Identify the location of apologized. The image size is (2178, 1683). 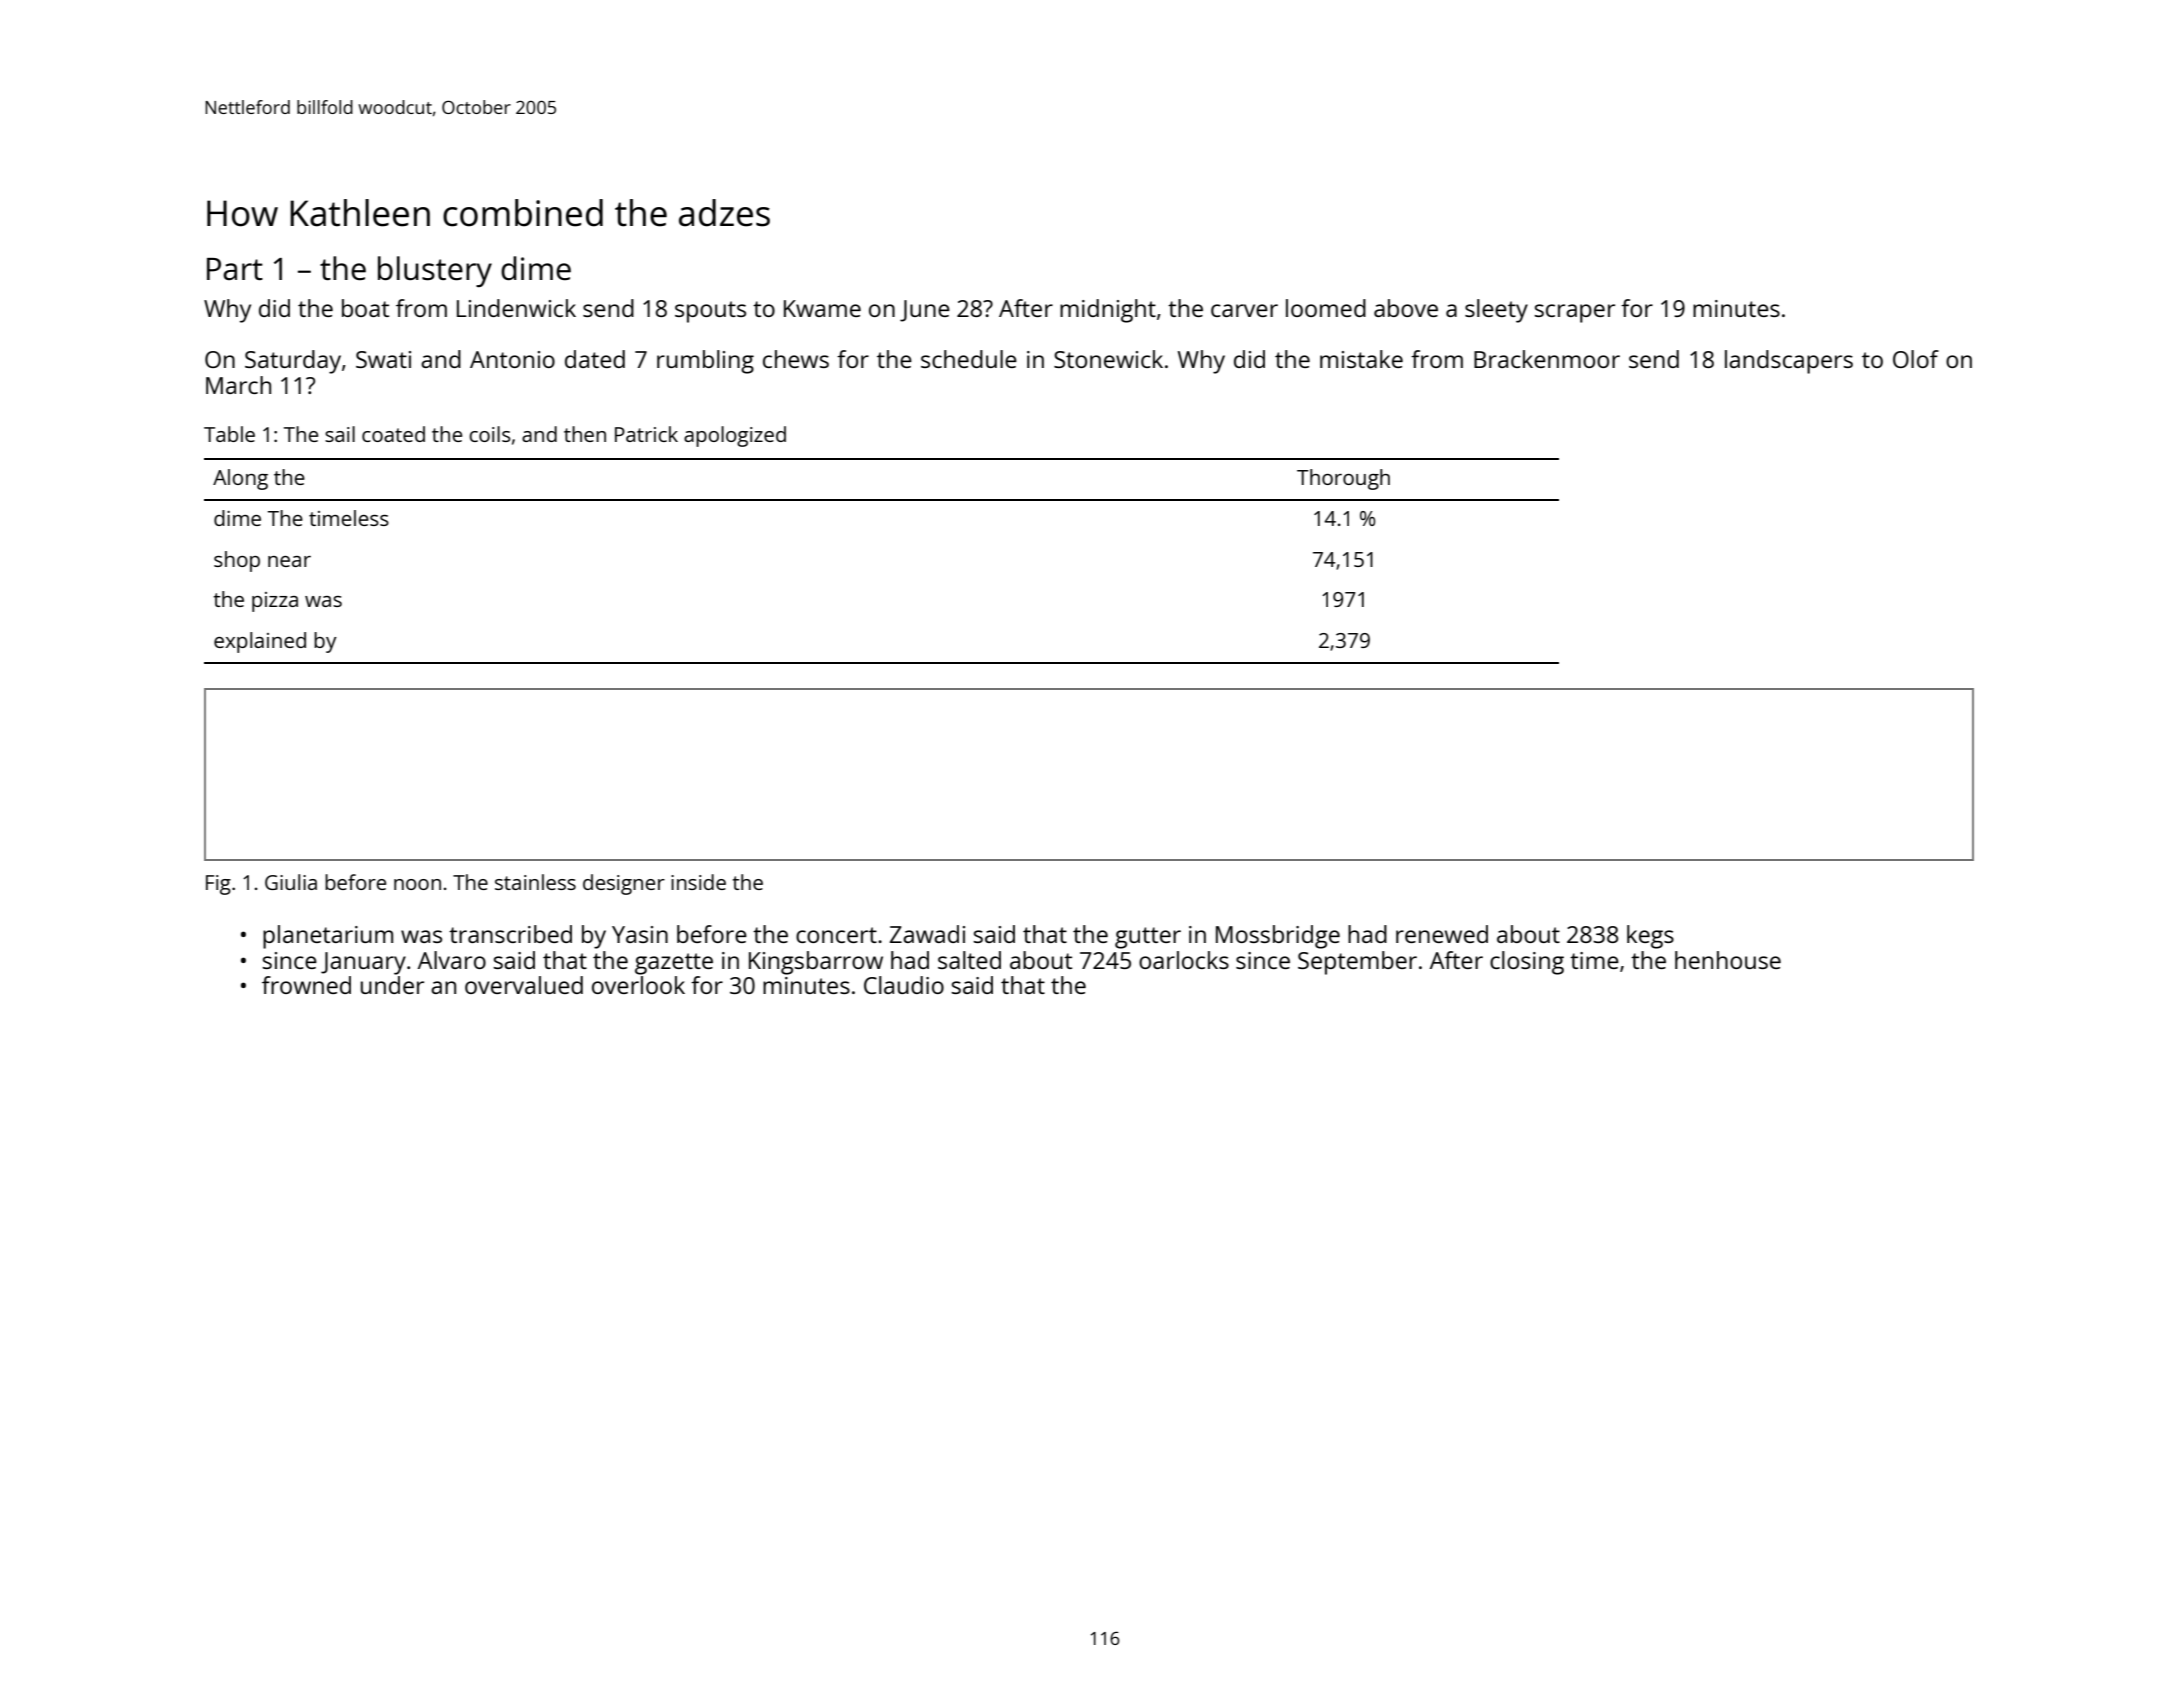
(735, 436).
